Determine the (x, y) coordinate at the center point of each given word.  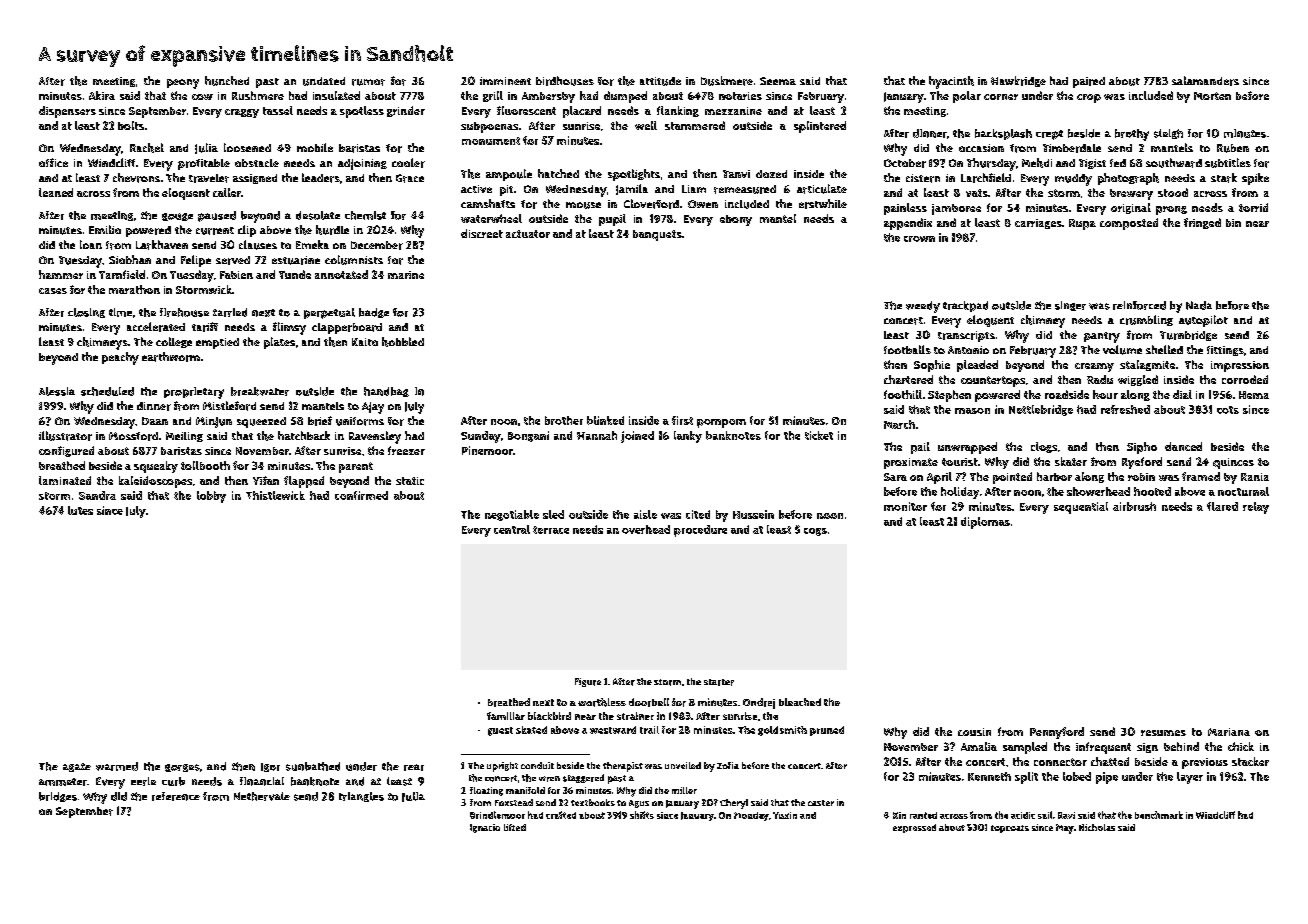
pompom (721, 423)
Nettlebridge (1041, 410)
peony (183, 84)
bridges (58, 797)
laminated (65, 480)
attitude (660, 81)
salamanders (1205, 81)
